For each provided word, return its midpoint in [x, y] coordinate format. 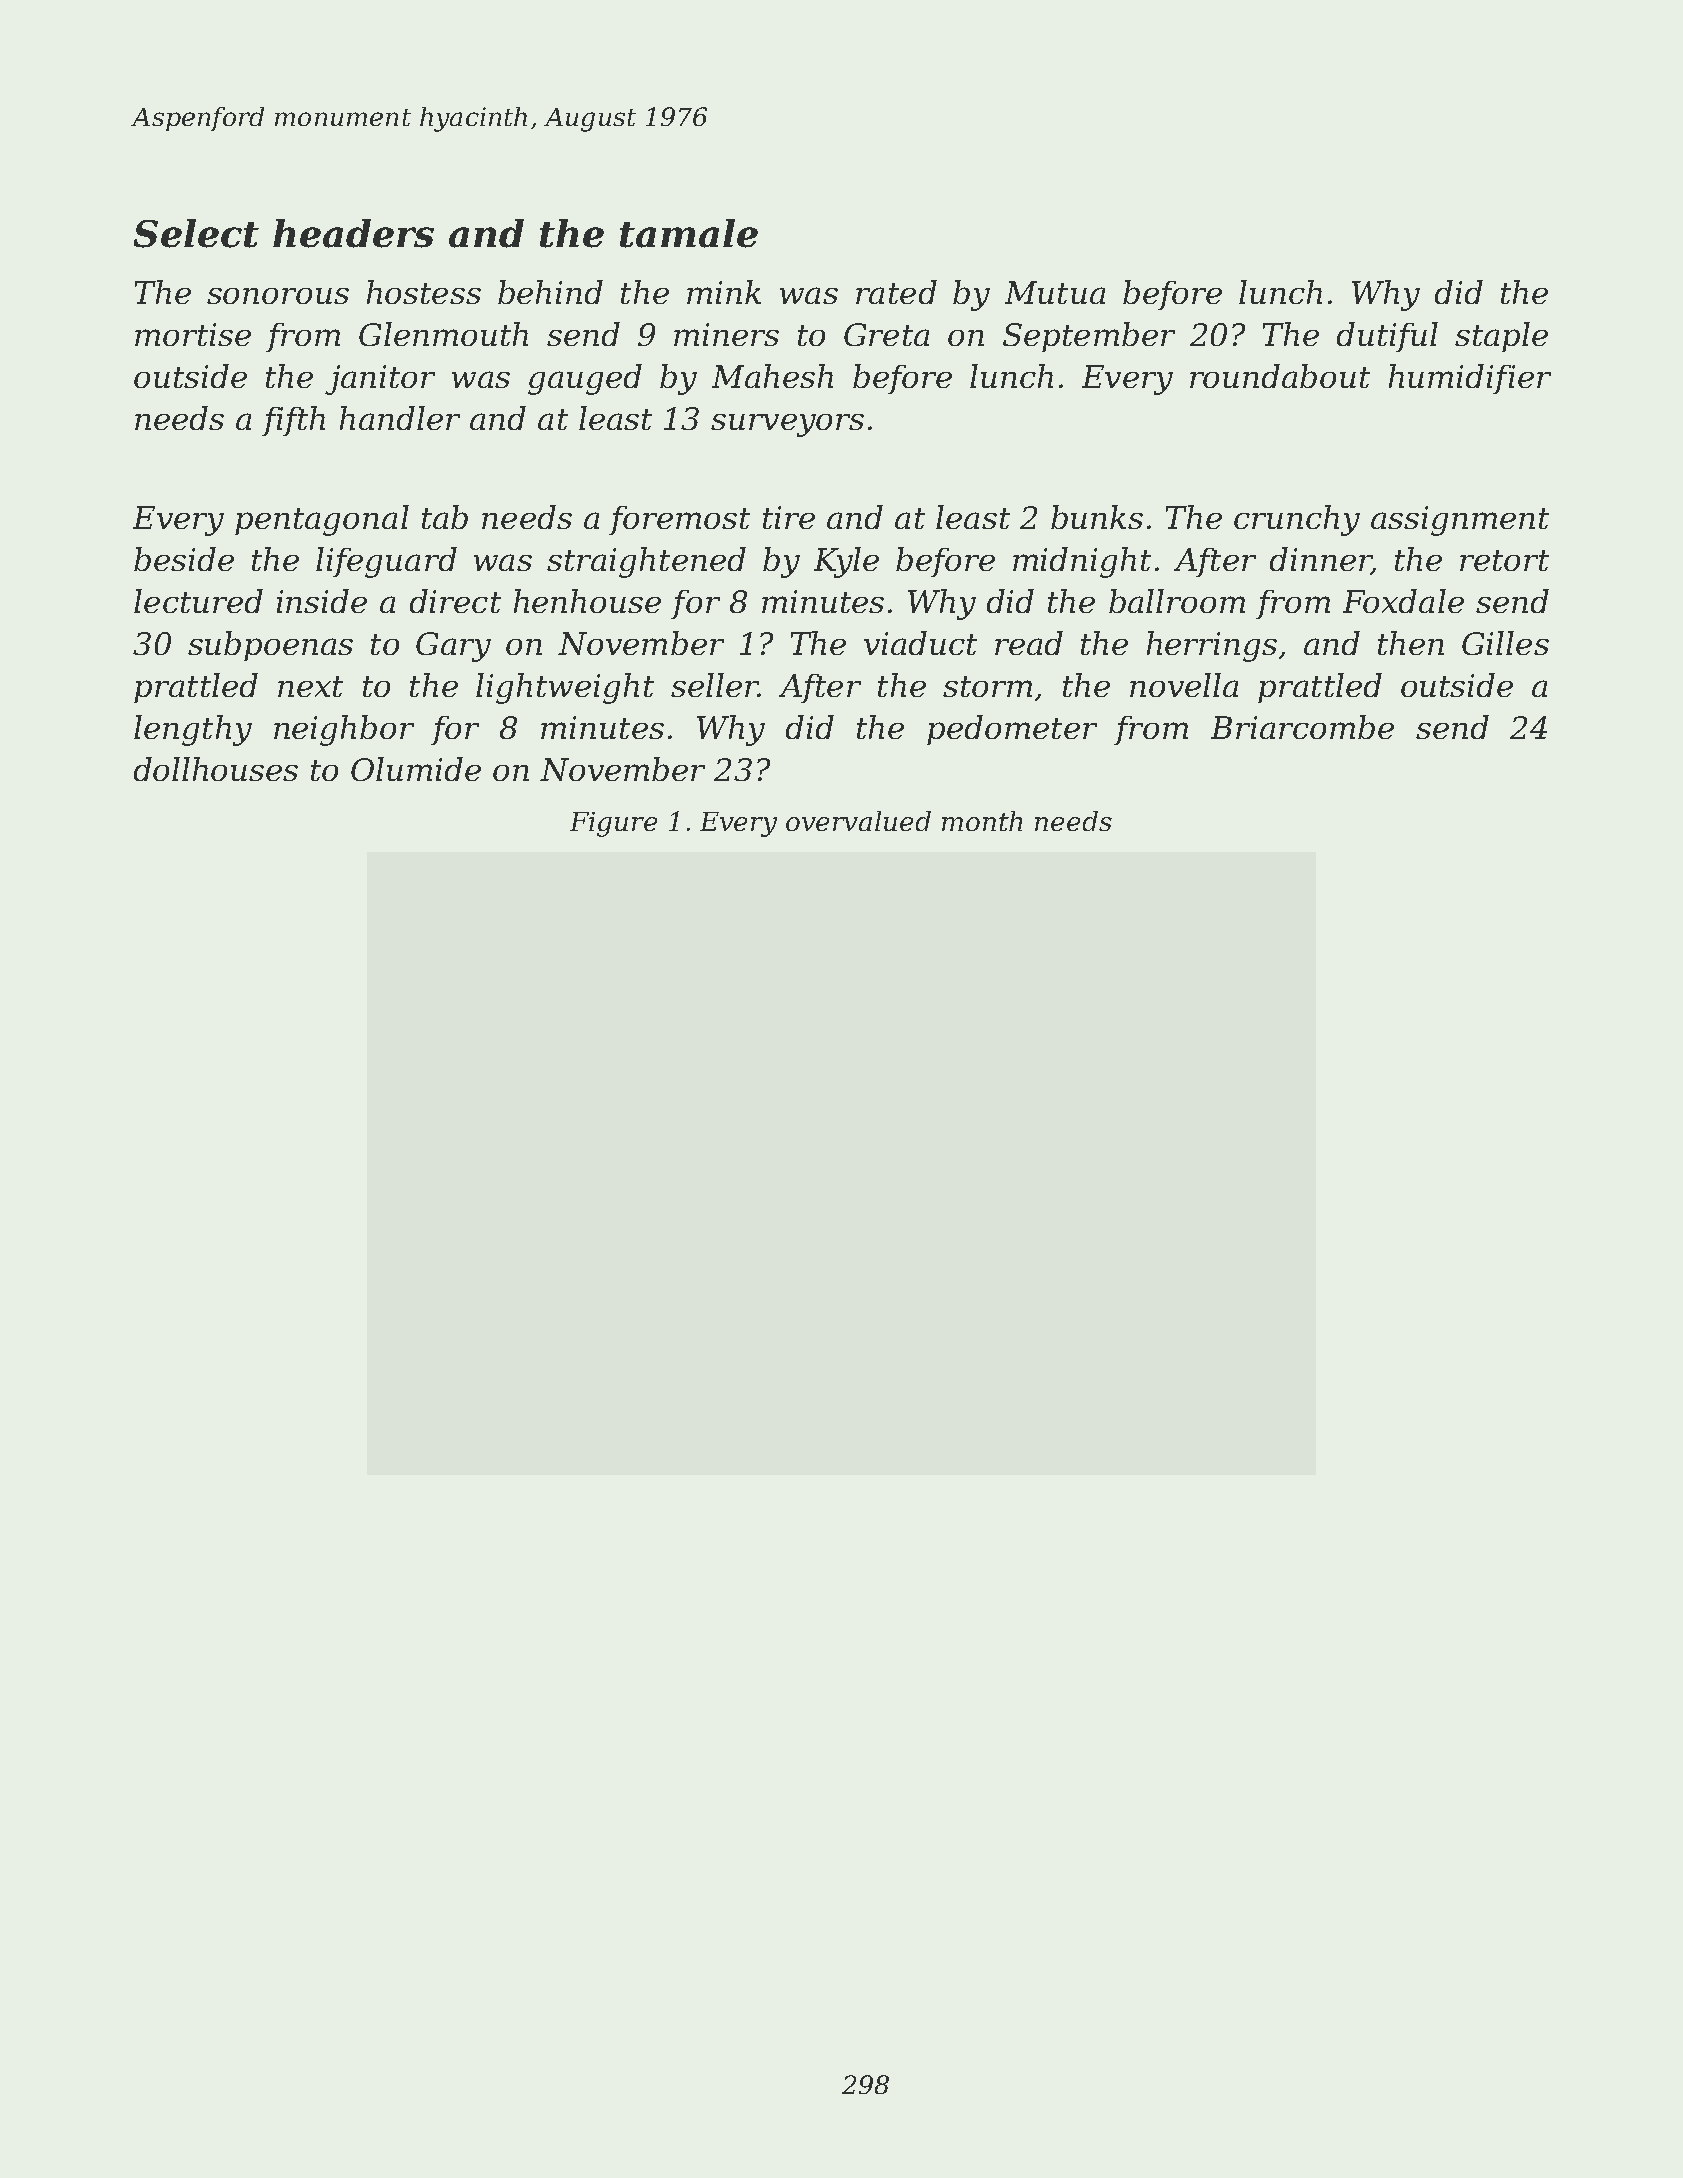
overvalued [858, 821]
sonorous [278, 296]
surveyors [787, 425]
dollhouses [216, 769]
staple [1501, 337]
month [982, 821]
